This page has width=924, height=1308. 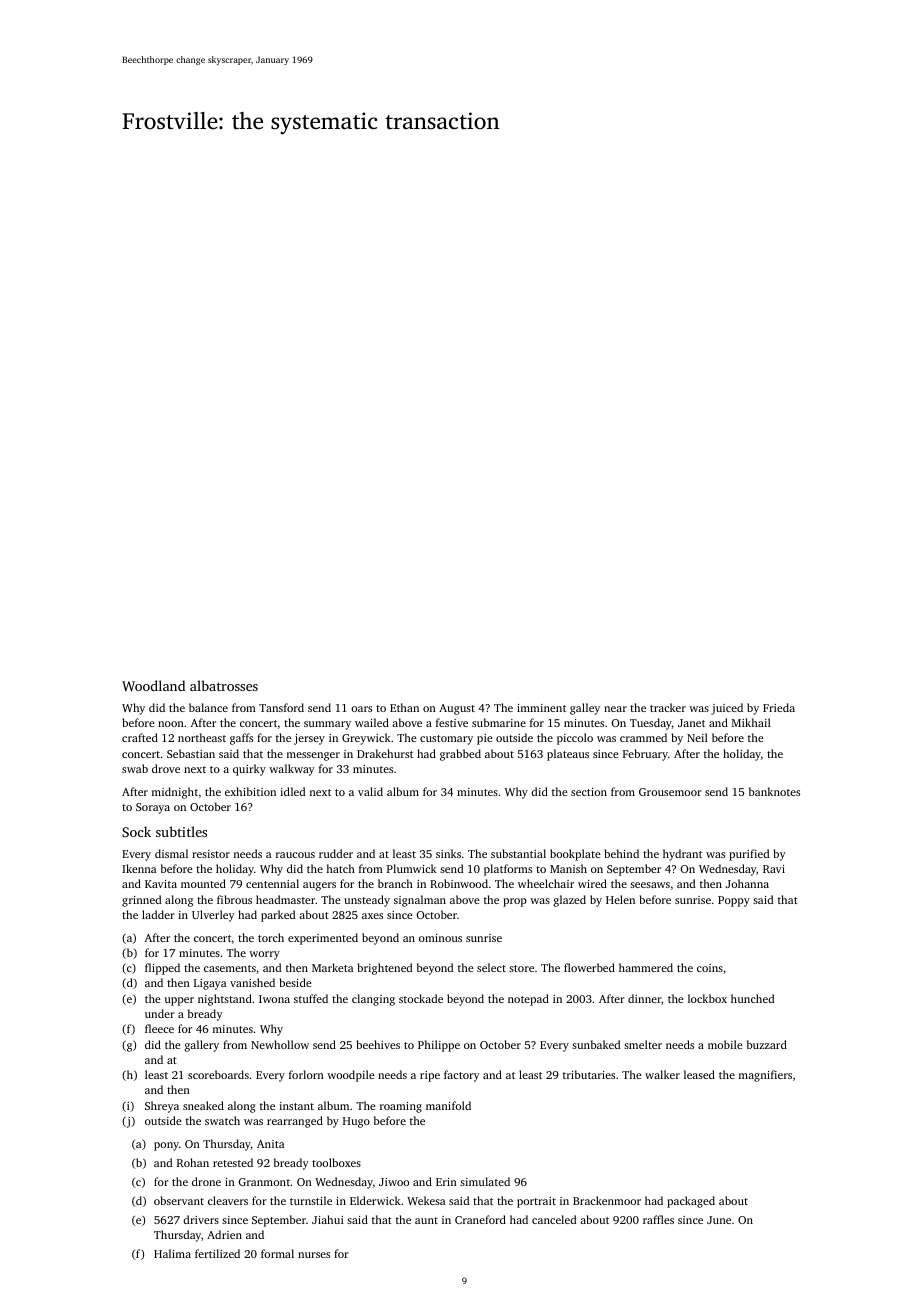 I want to click on August, so click(x=457, y=709).
